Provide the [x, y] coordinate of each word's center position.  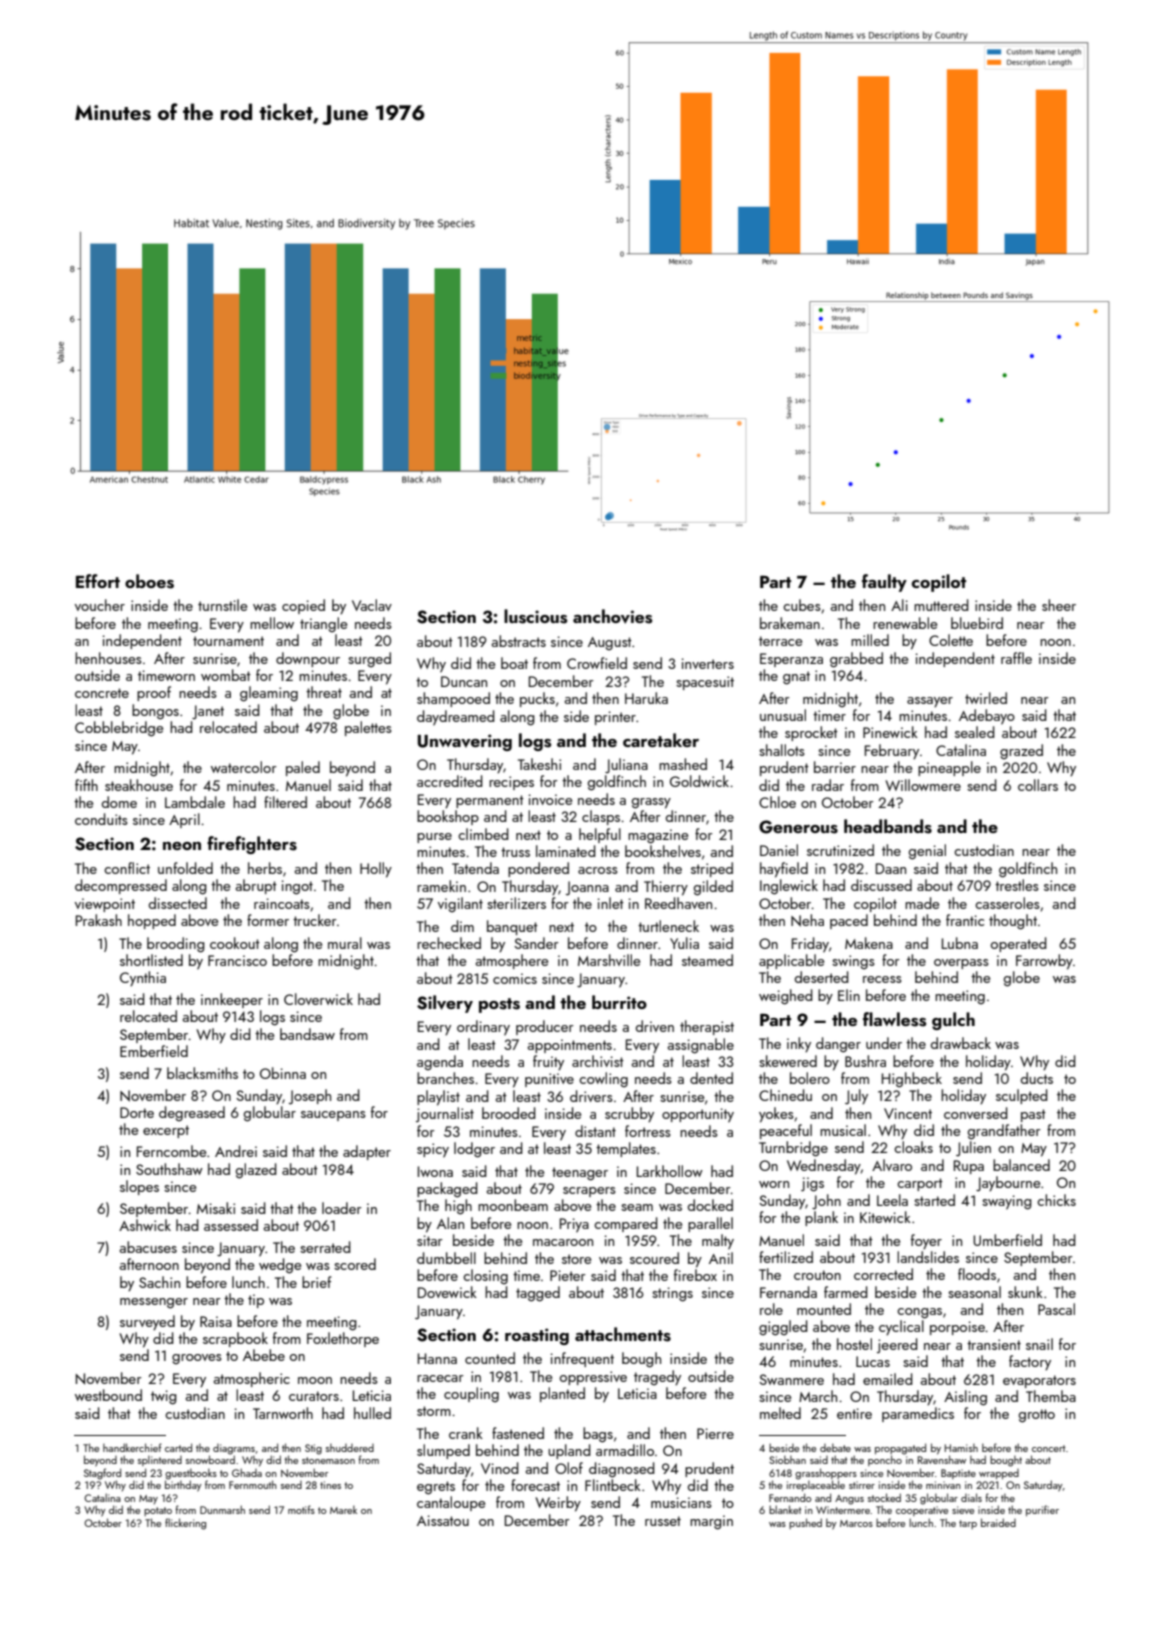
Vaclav [372, 605]
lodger [474, 1150]
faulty [884, 583]
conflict [127, 868]
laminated [566, 851]
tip [256, 1301]
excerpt [166, 1131]
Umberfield [1007, 1240]
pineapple [949, 768]
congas [919, 1313]
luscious [535, 616]
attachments [623, 1334]
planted [562, 1394]
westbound [108, 1395]
